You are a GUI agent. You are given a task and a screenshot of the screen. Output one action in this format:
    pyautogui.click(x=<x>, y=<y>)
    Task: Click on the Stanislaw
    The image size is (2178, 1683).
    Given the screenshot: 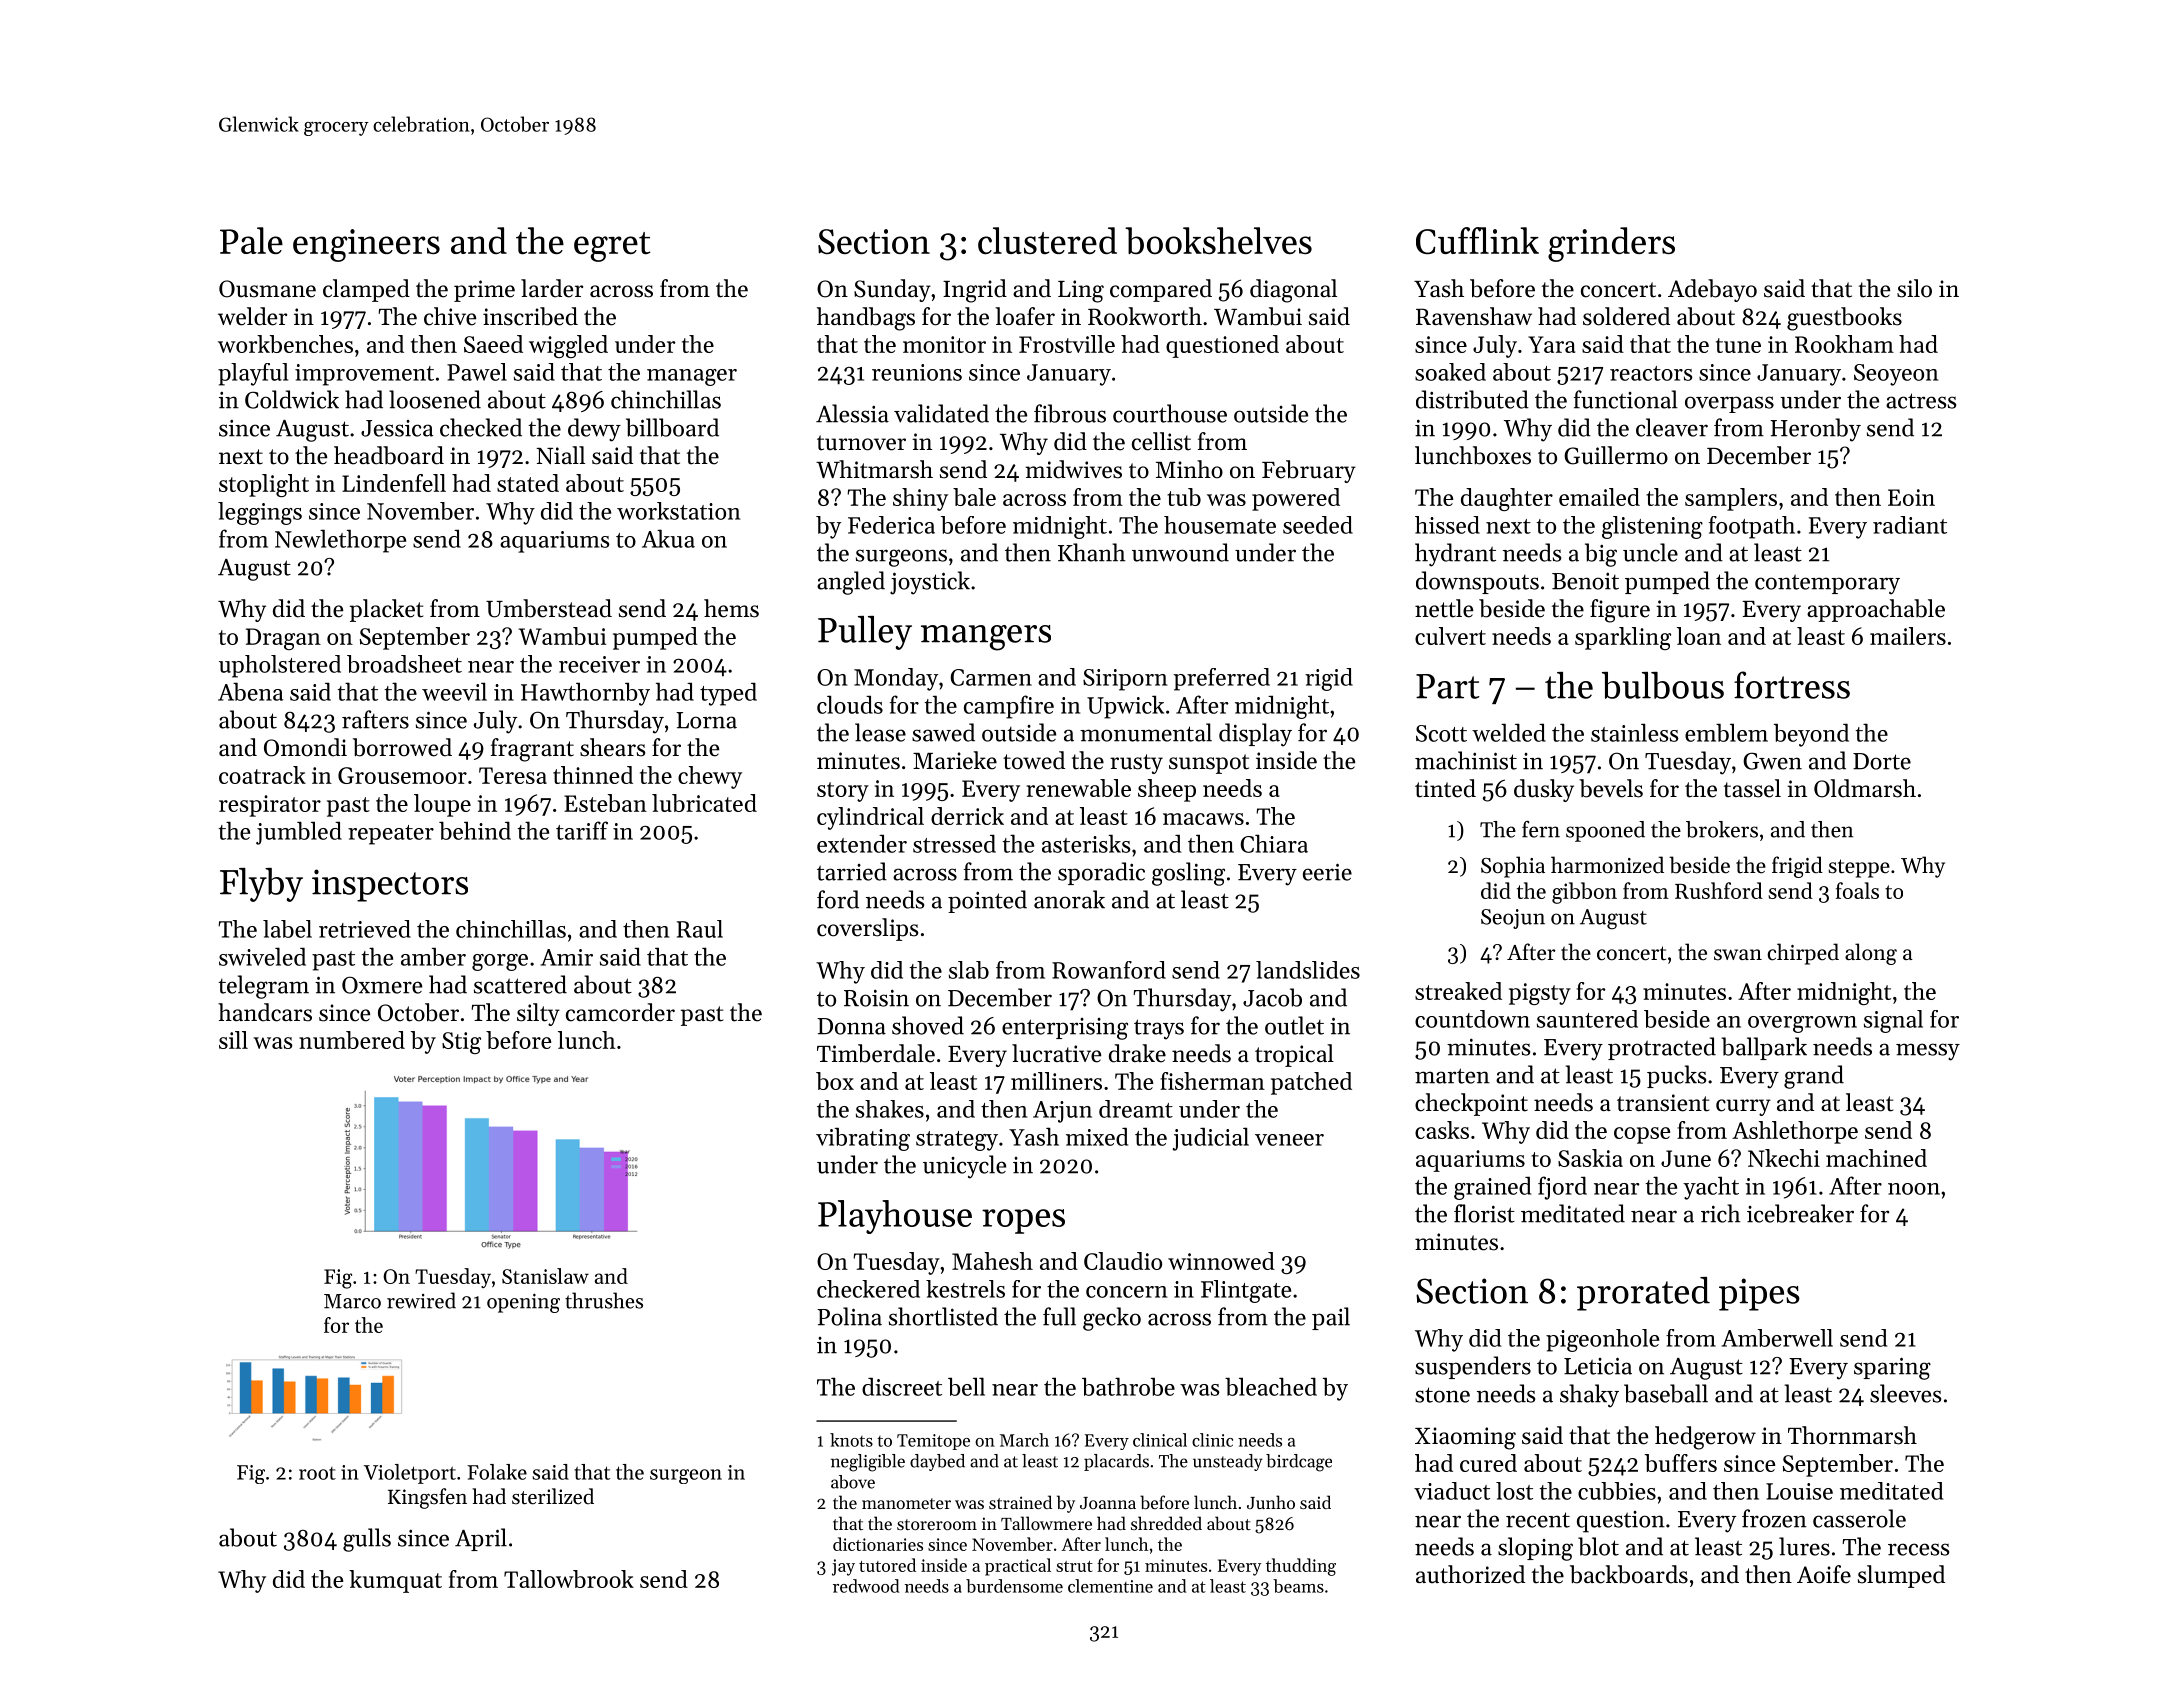 What is the action you would take?
    pyautogui.click(x=545, y=1276)
